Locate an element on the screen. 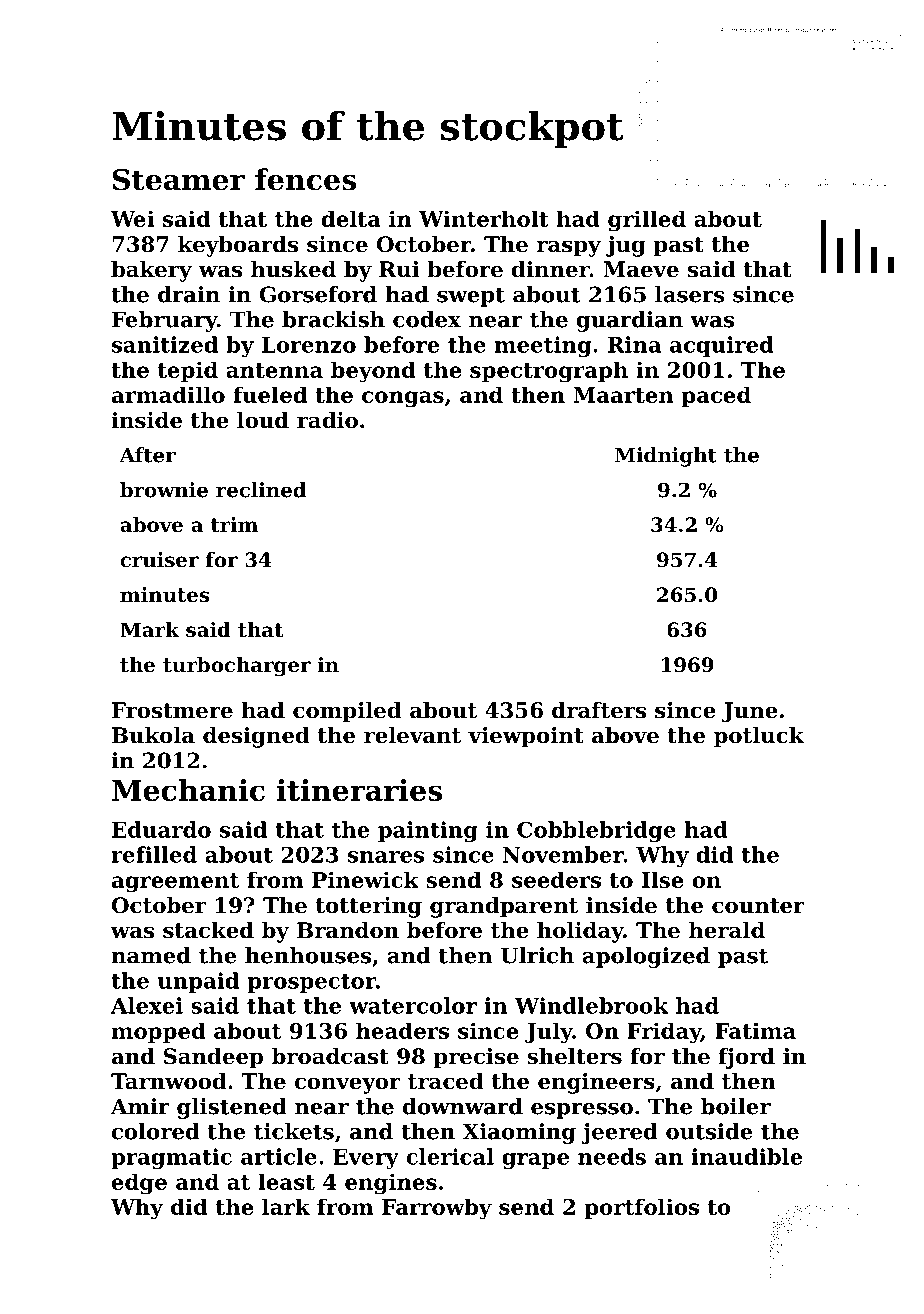  painting is located at coordinates (428, 831).
